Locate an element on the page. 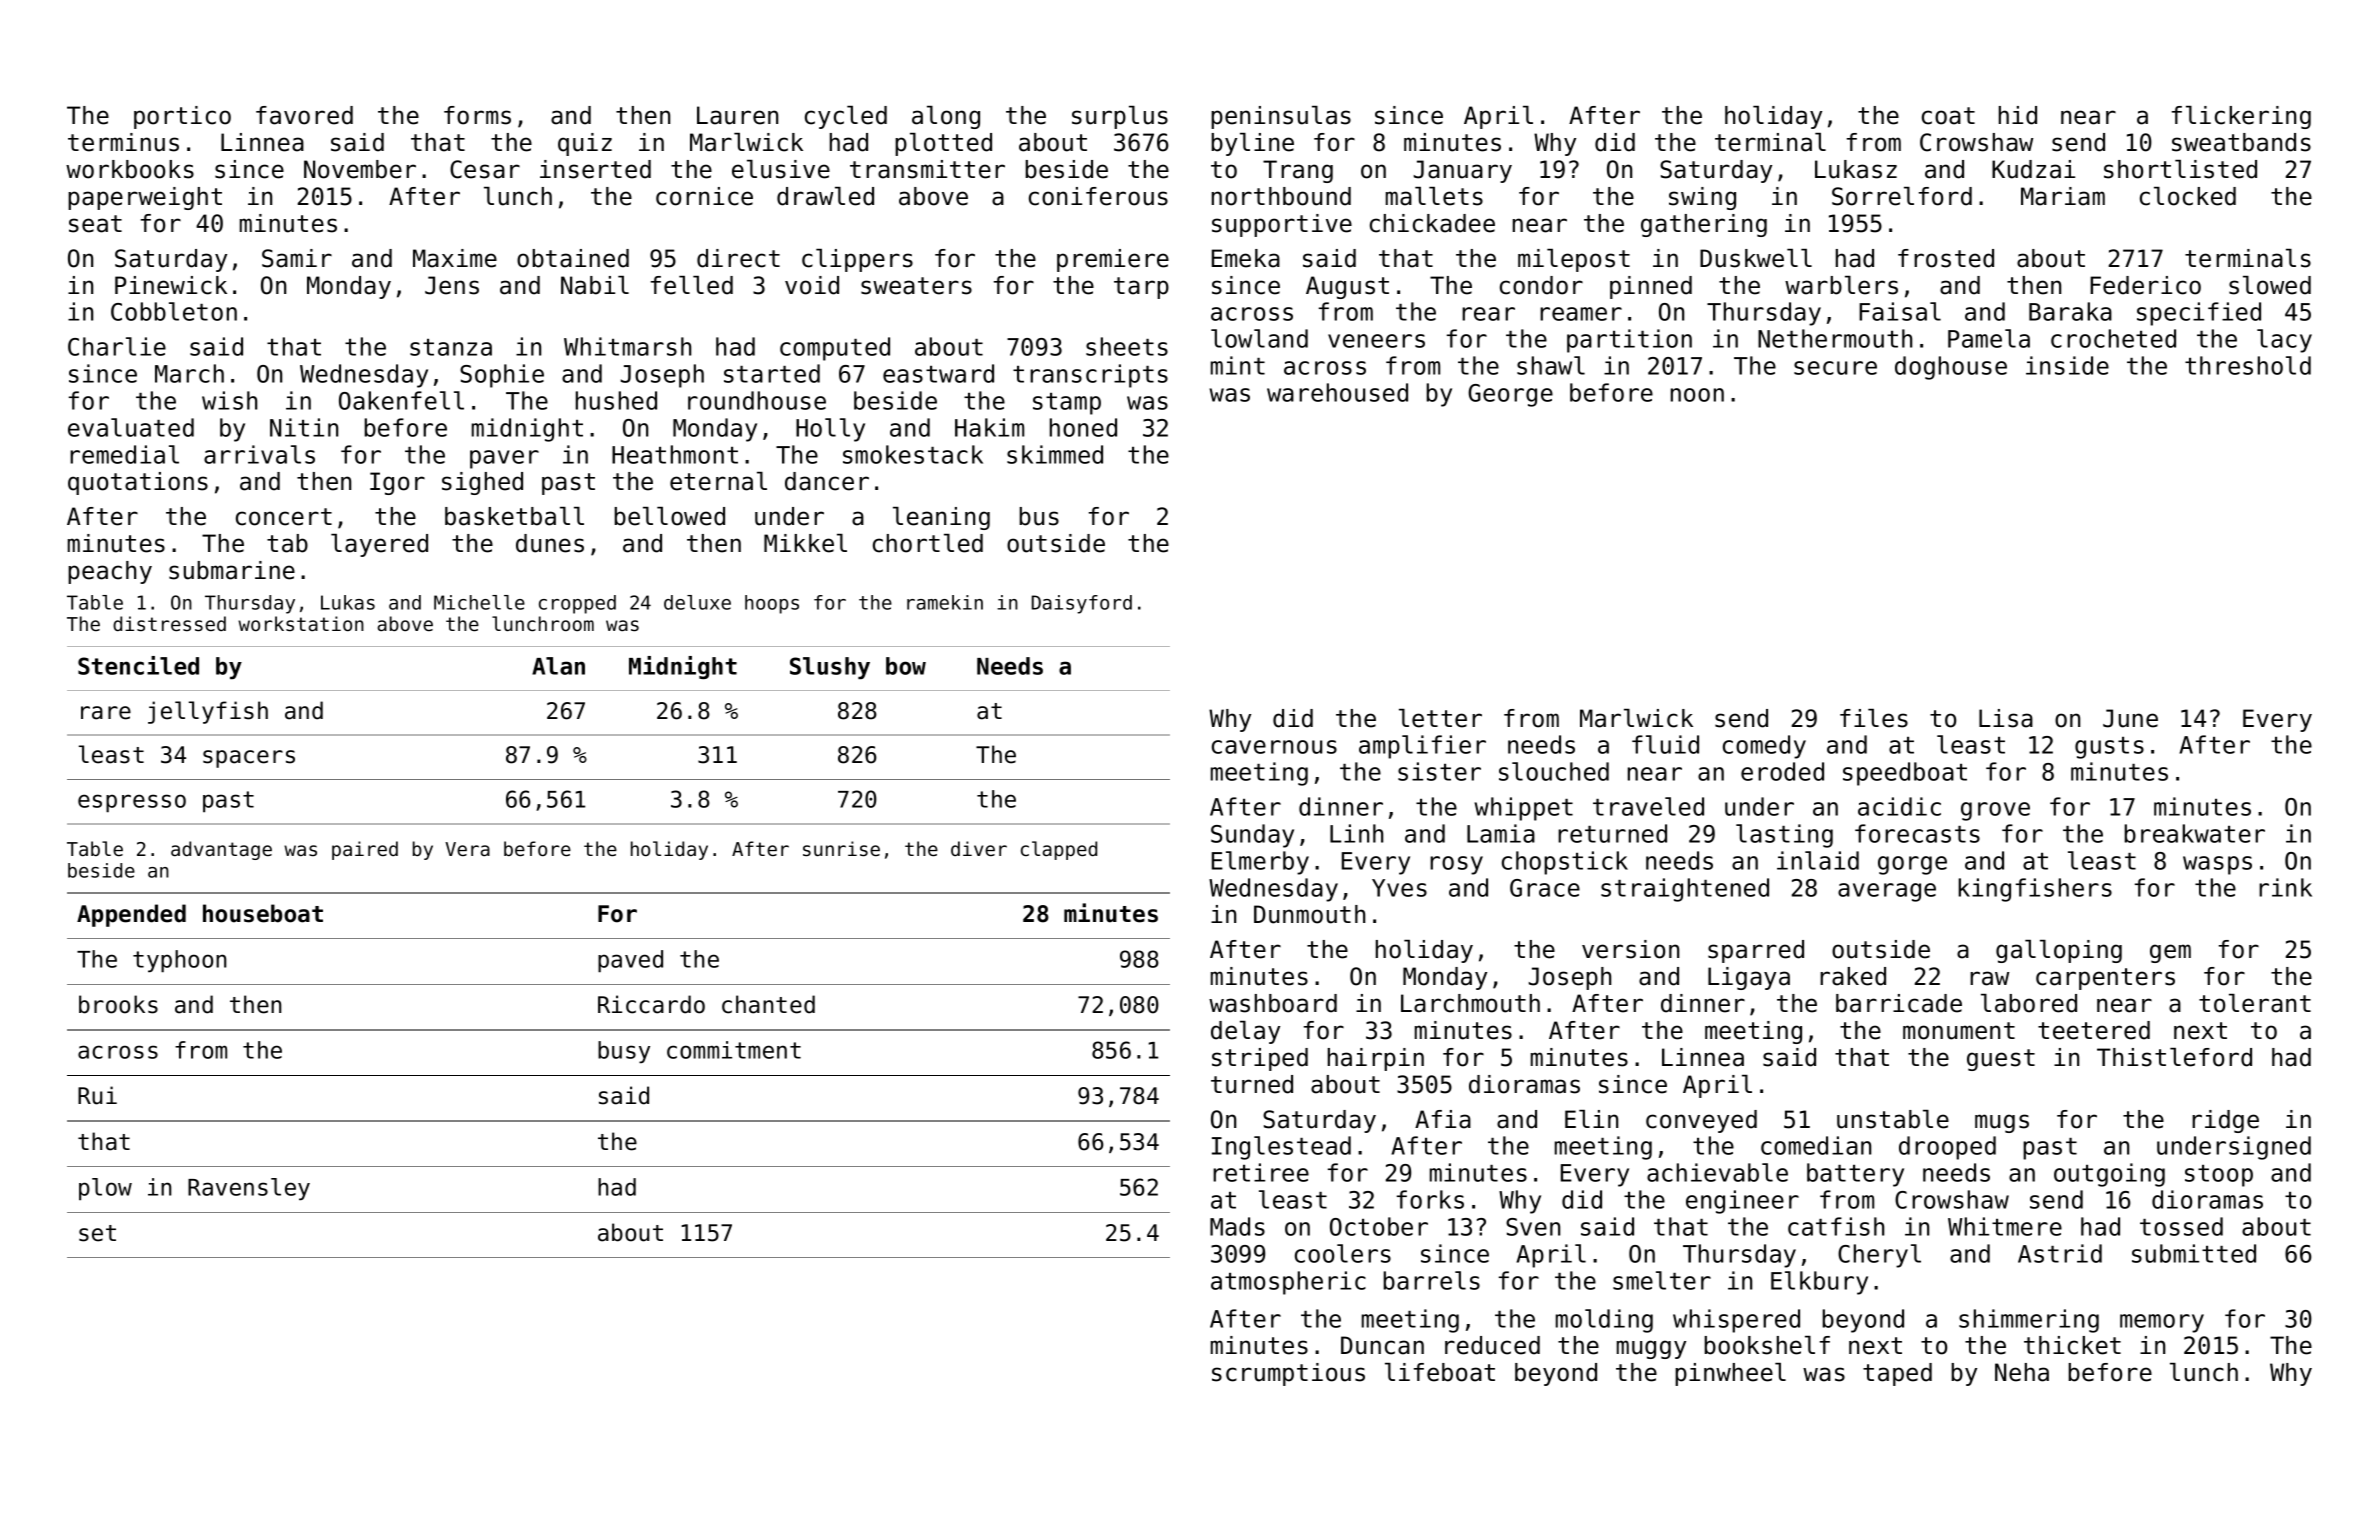 The height and width of the document is (1540, 2380). chickadee is located at coordinates (1432, 223).
